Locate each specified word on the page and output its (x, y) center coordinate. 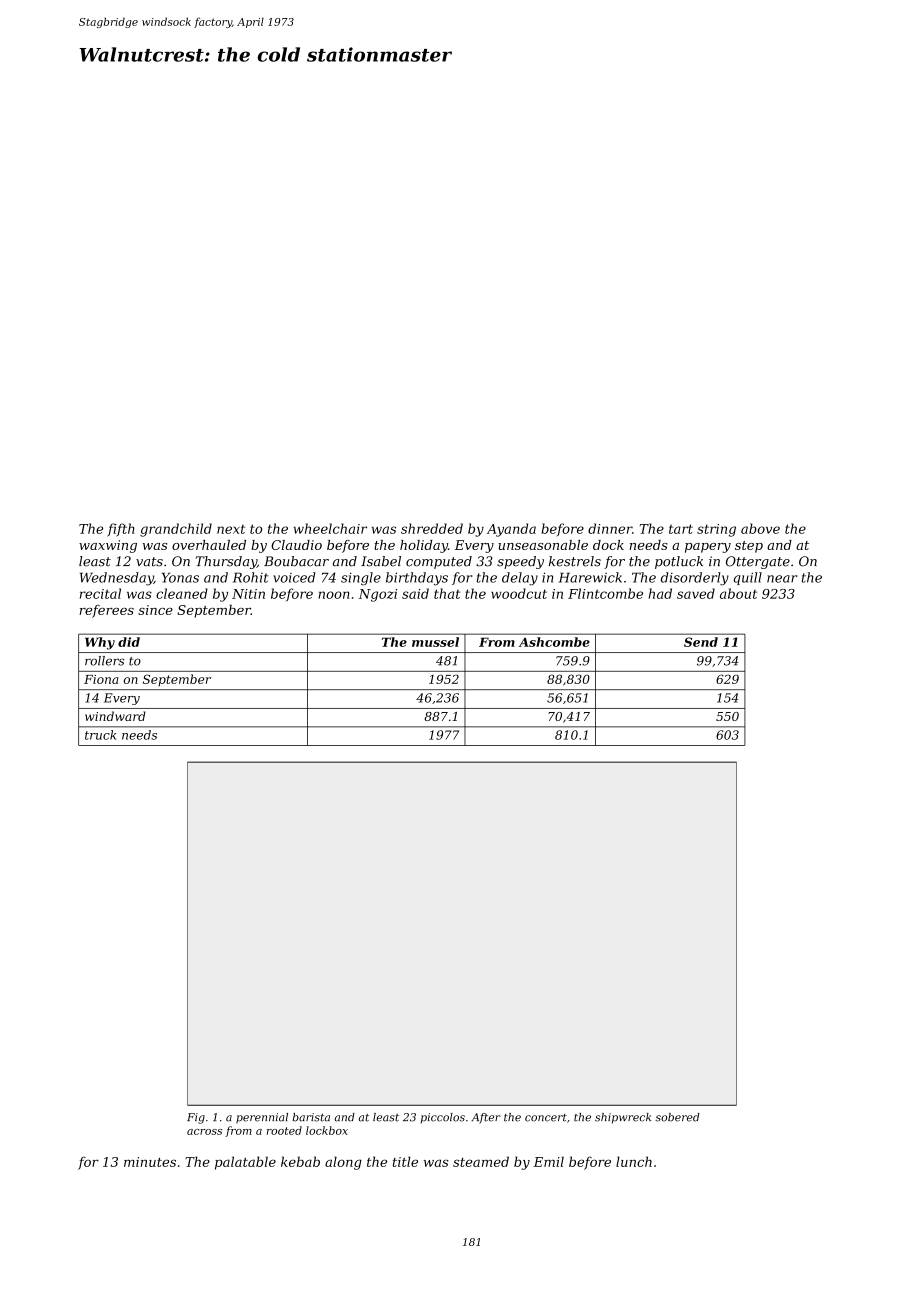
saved (696, 593)
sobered (677, 1117)
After (485, 1118)
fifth (121, 530)
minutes (150, 1162)
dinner (610, 528)
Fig (196, 1118)
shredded (432, 528)
